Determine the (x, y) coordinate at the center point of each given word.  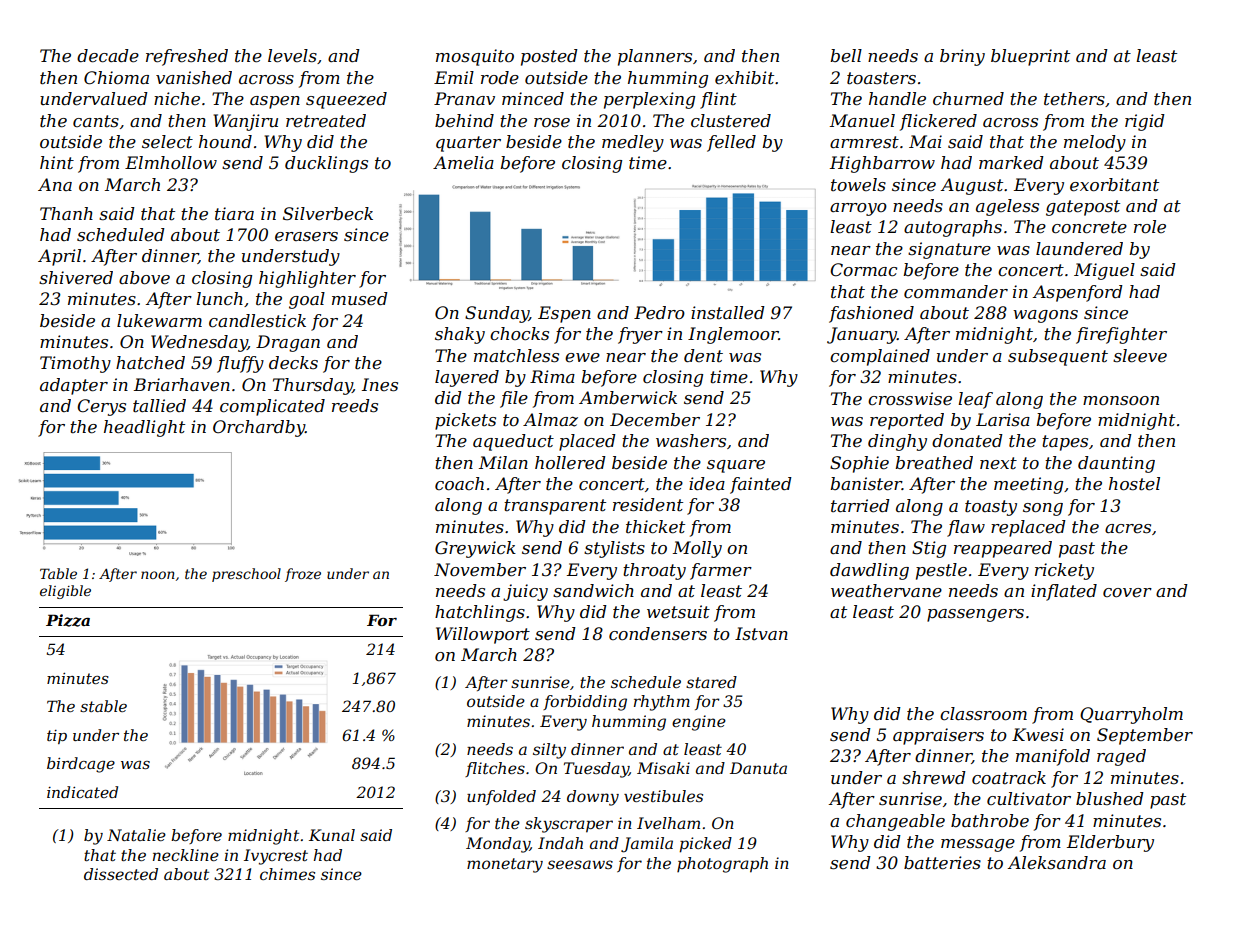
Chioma (116, 78)
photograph (722, 865)
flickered (938, 122)
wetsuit (678, 611)
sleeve (1140, 356)
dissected (121, 874)
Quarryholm (1131, 715)
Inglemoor (733, 335)
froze (303, 575)
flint (718, 100)
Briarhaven (182, 384)
